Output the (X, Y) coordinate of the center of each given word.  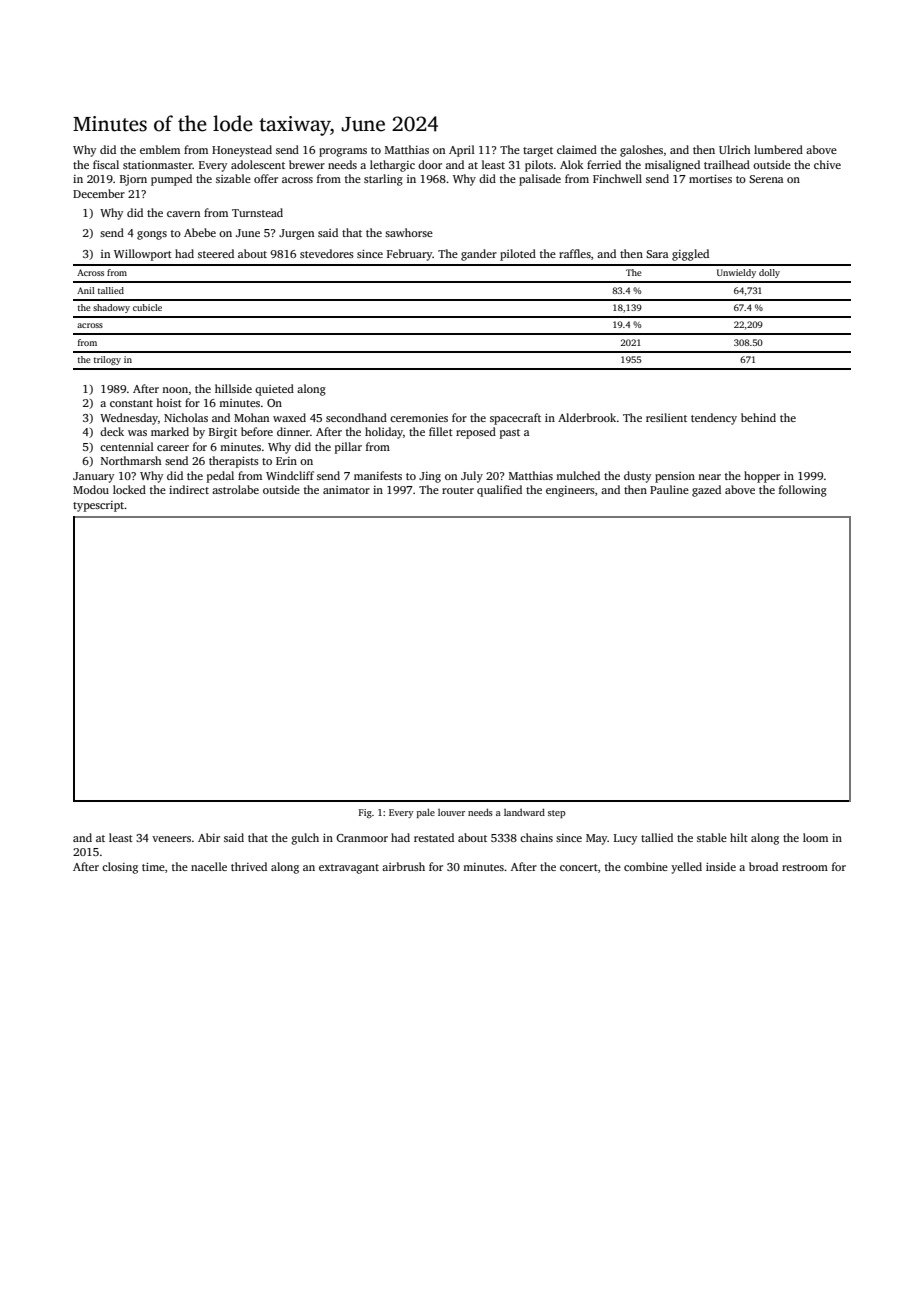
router (458, 490)
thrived (249, 866)
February (410, 255)
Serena (766, 179)
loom (815, 837)
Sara (657, 254)
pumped (171, 180)
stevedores (327, 253)
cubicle (147, 307)
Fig (365, 813)
